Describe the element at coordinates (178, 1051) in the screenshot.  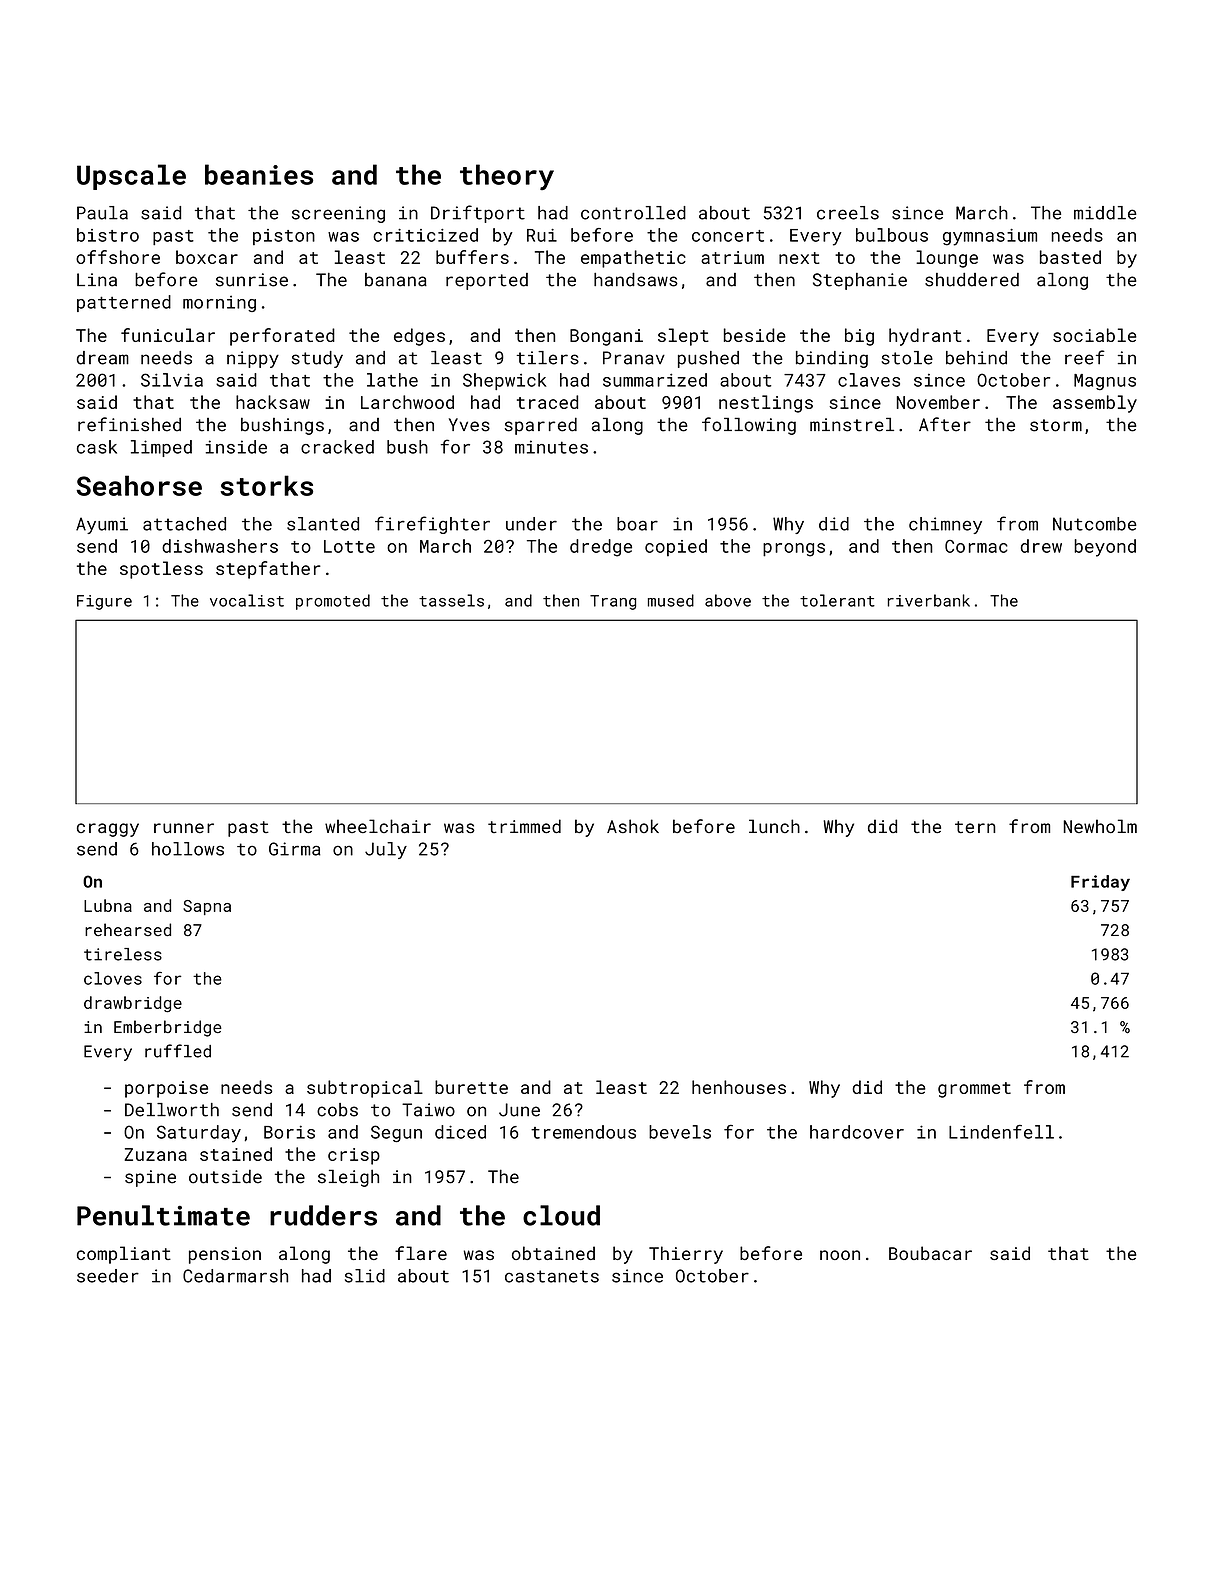
I see `ruffled` at that location.
